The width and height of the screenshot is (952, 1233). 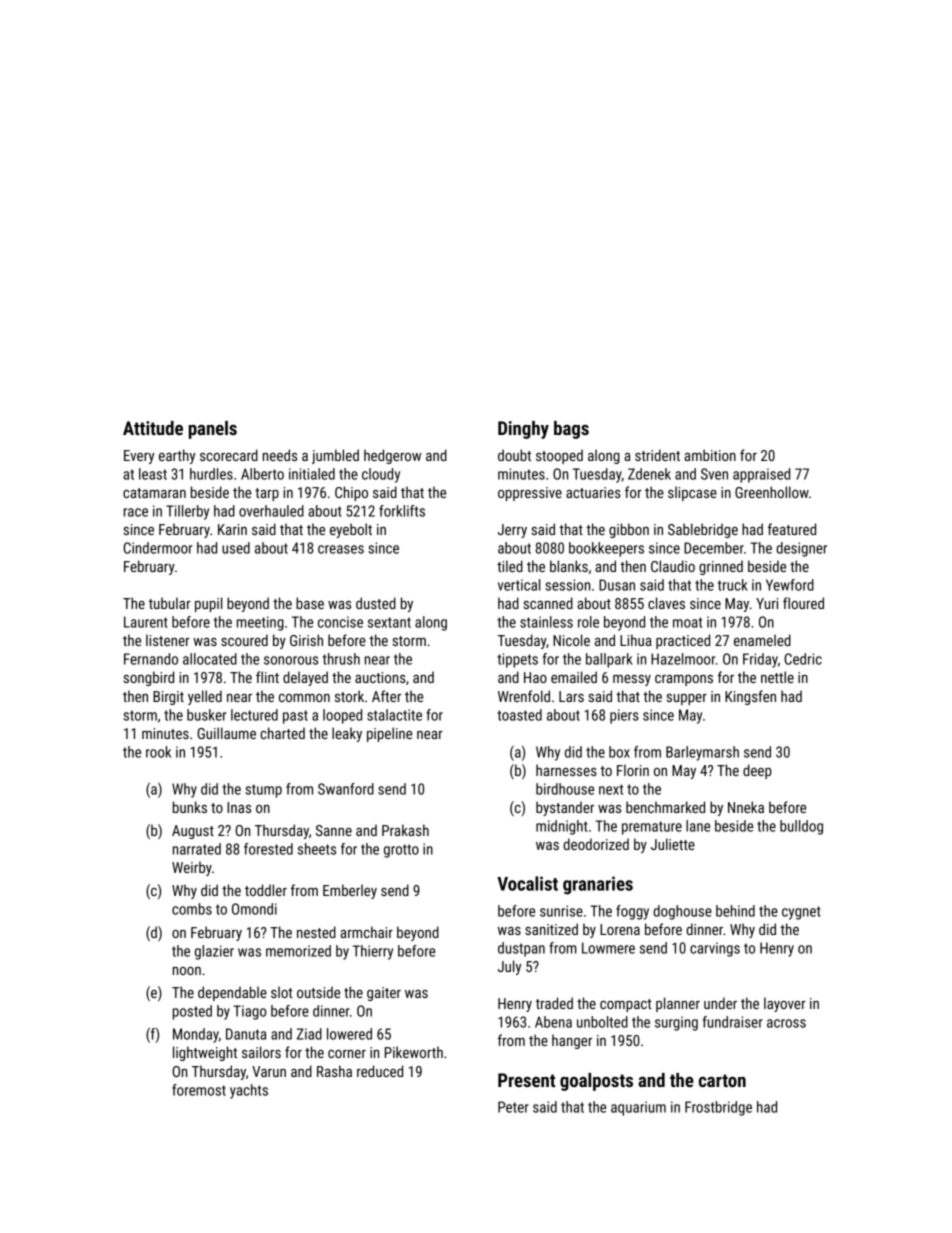 I want to click on granaries, so click(x=598, y=885).
